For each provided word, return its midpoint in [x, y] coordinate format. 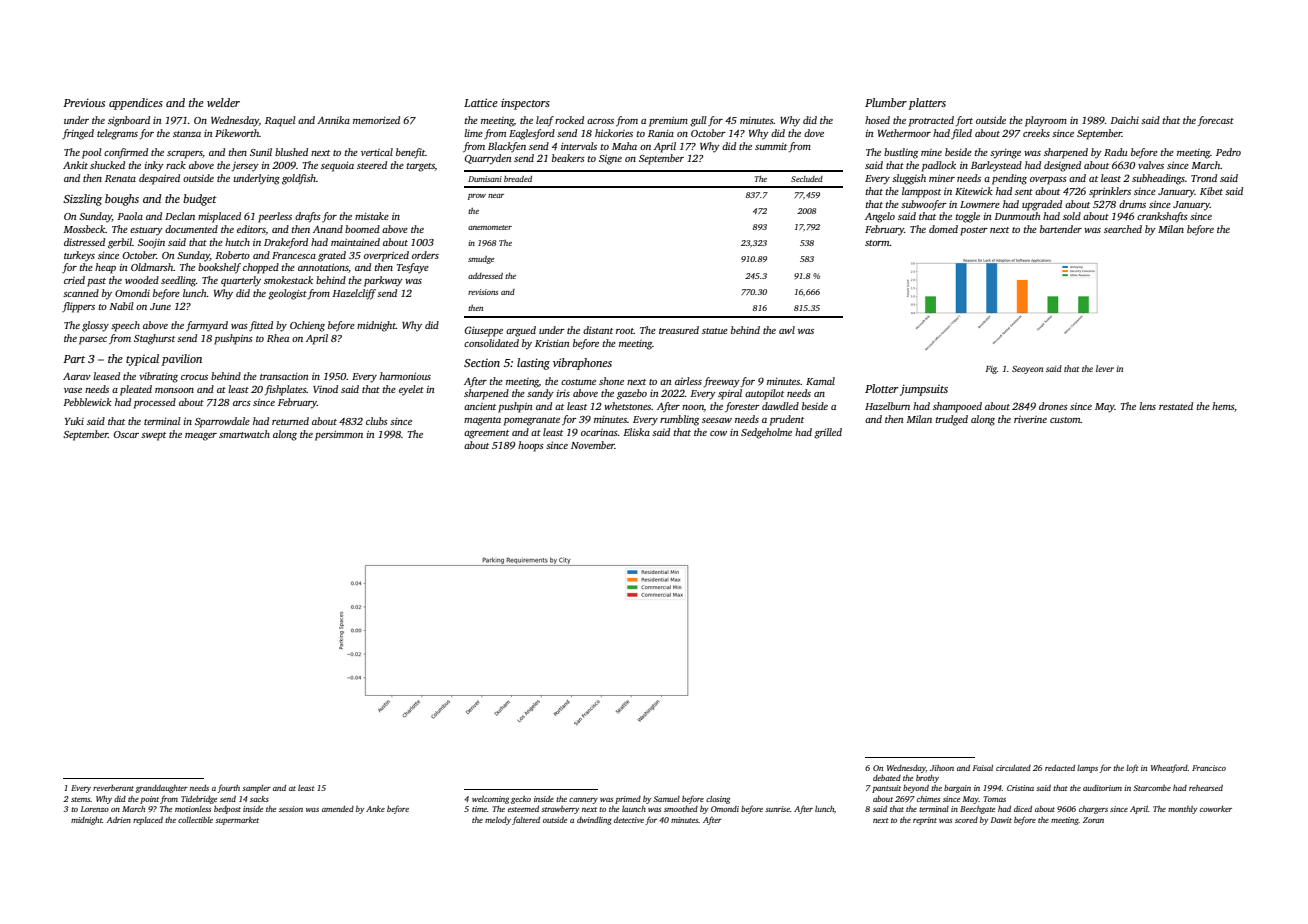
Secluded [807, 179]
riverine [1030, 419]
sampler [256, 789]
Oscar [126, 434]
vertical [377, 152]
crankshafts [1162, 217]
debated [887, 778]
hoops [531, 446]
